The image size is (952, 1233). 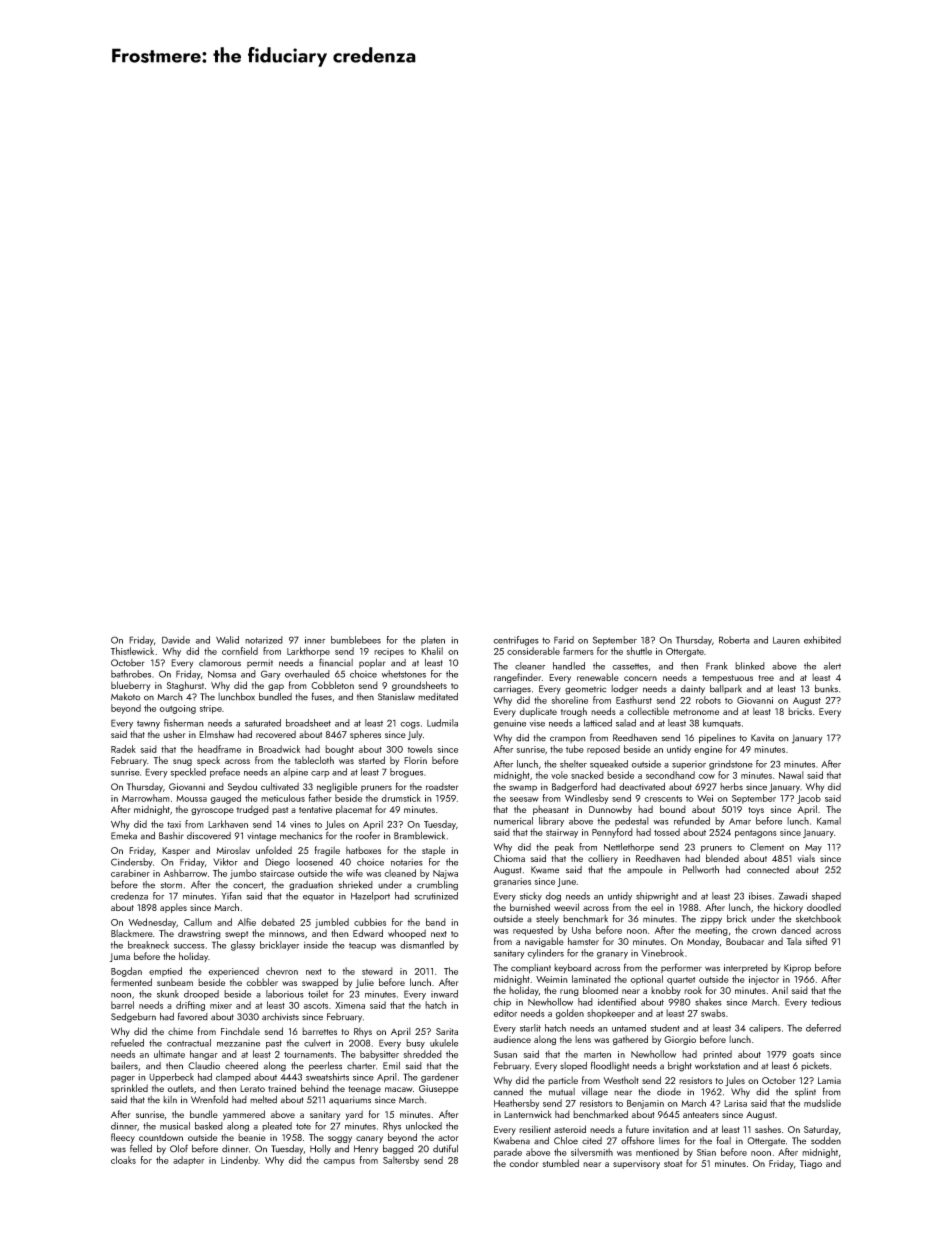 What do you see at coordinates (399, 1089) in the screenshot?
I see `macaw` at bounding box center [399, 1089].
